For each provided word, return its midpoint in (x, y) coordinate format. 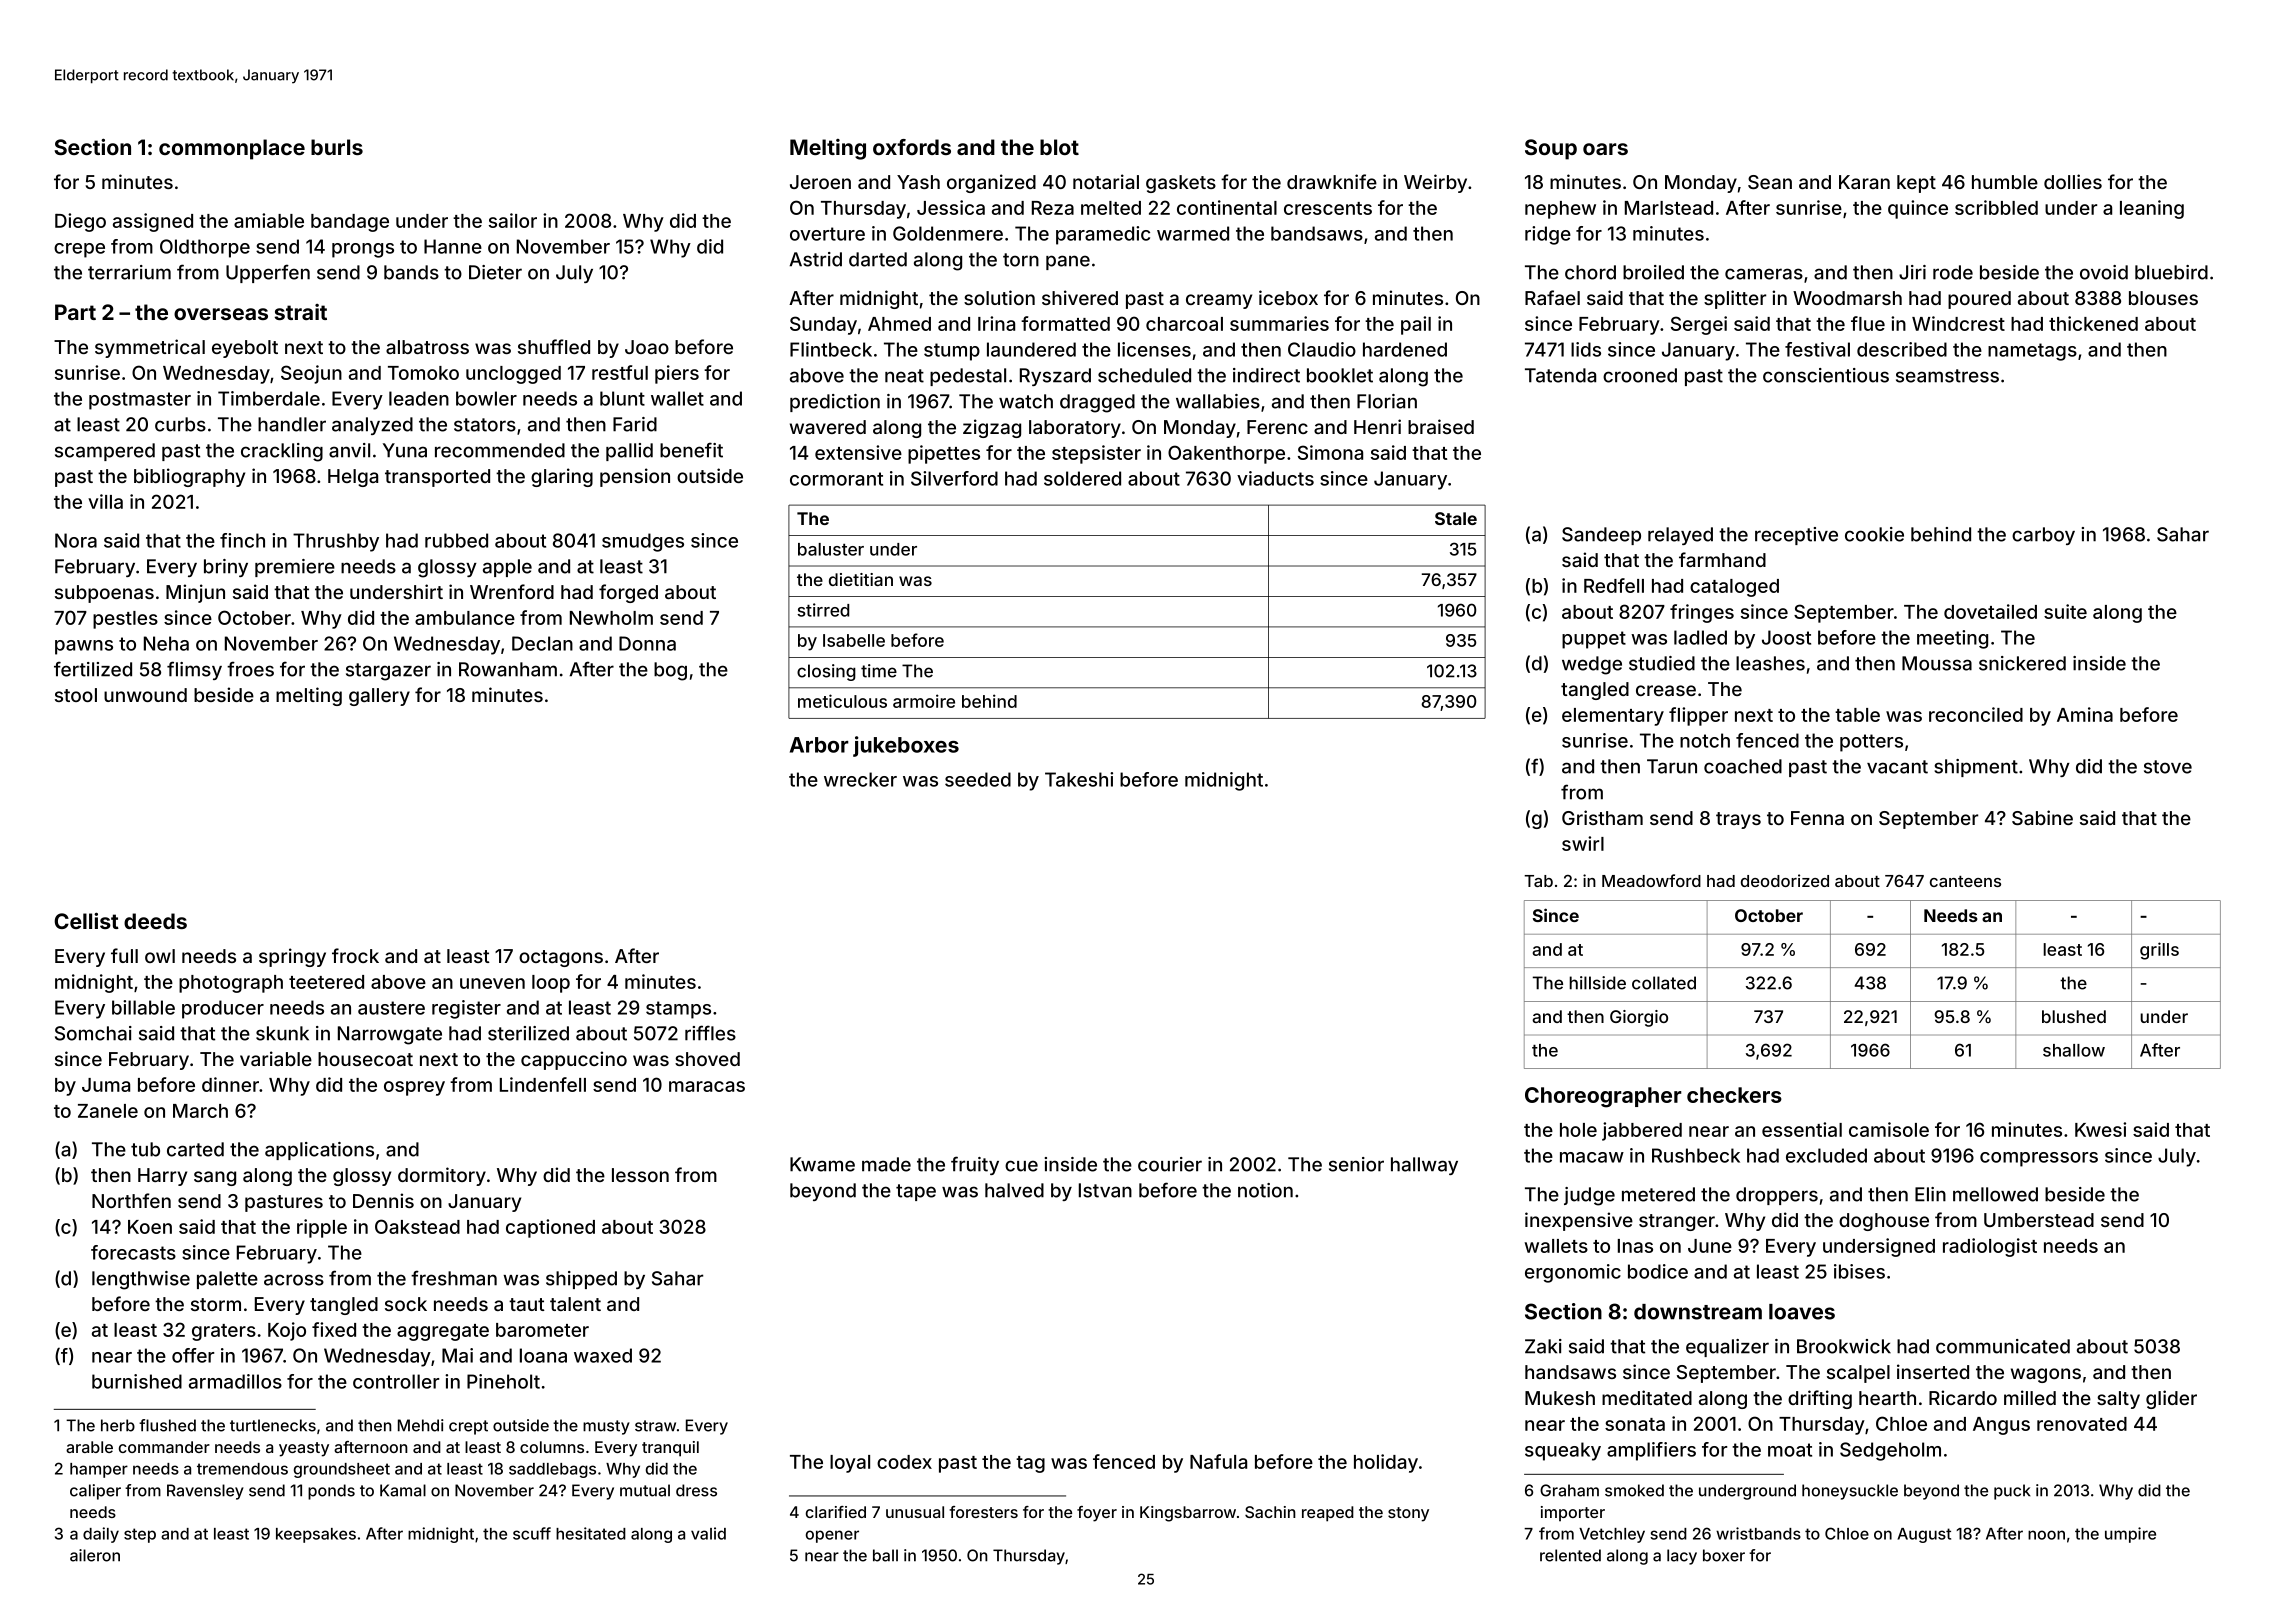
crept (468, 1427)
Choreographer (1603, 1097)
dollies (2073, 181)
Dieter (495, 272)
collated (1664, 983)
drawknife (1332, 181)
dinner (230, 1084)
